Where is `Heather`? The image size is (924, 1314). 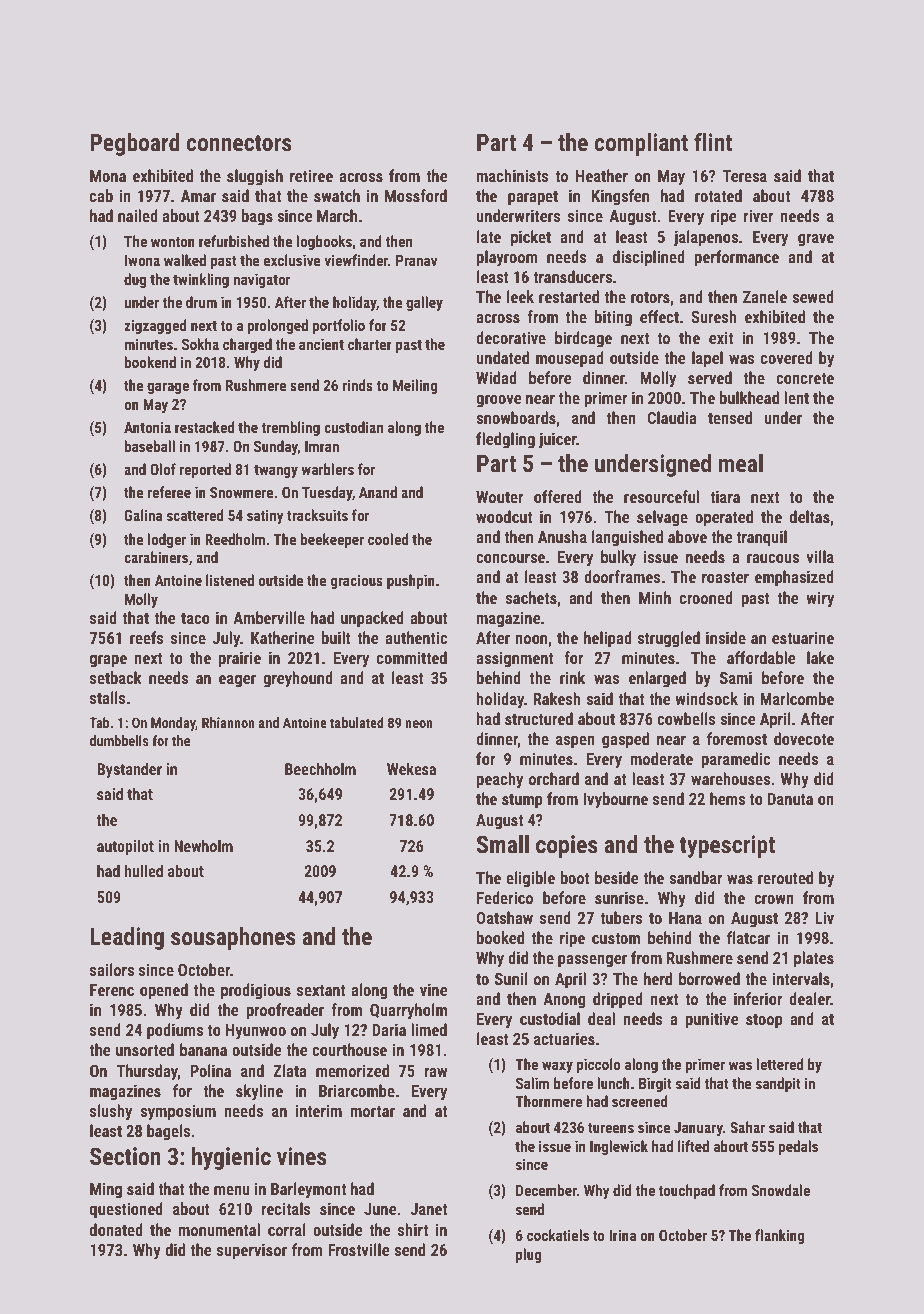
Heather is located at coordinates (602, 175).
